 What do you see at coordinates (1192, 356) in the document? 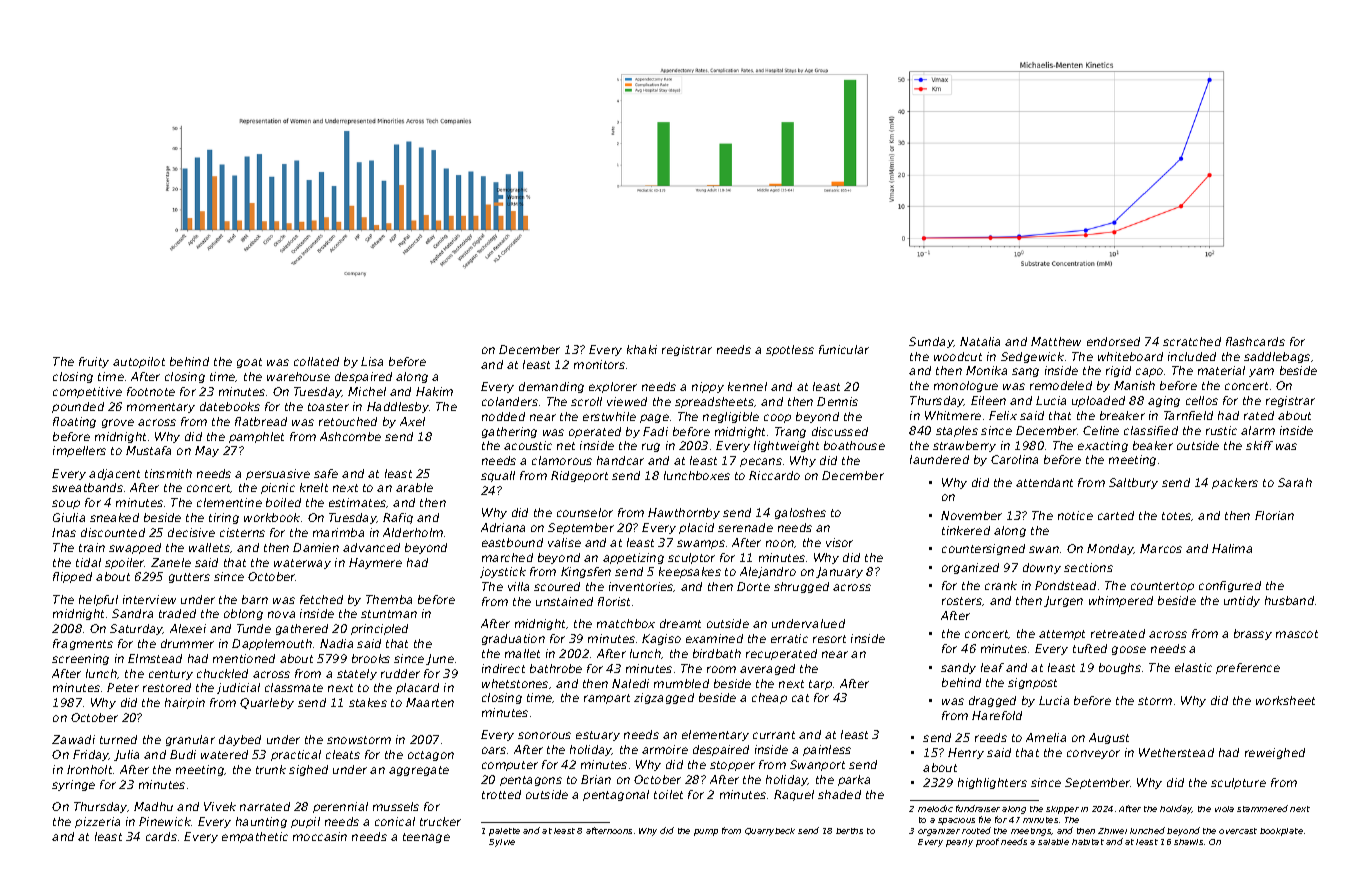
I see `included` at bounding box center [1192, 356].
